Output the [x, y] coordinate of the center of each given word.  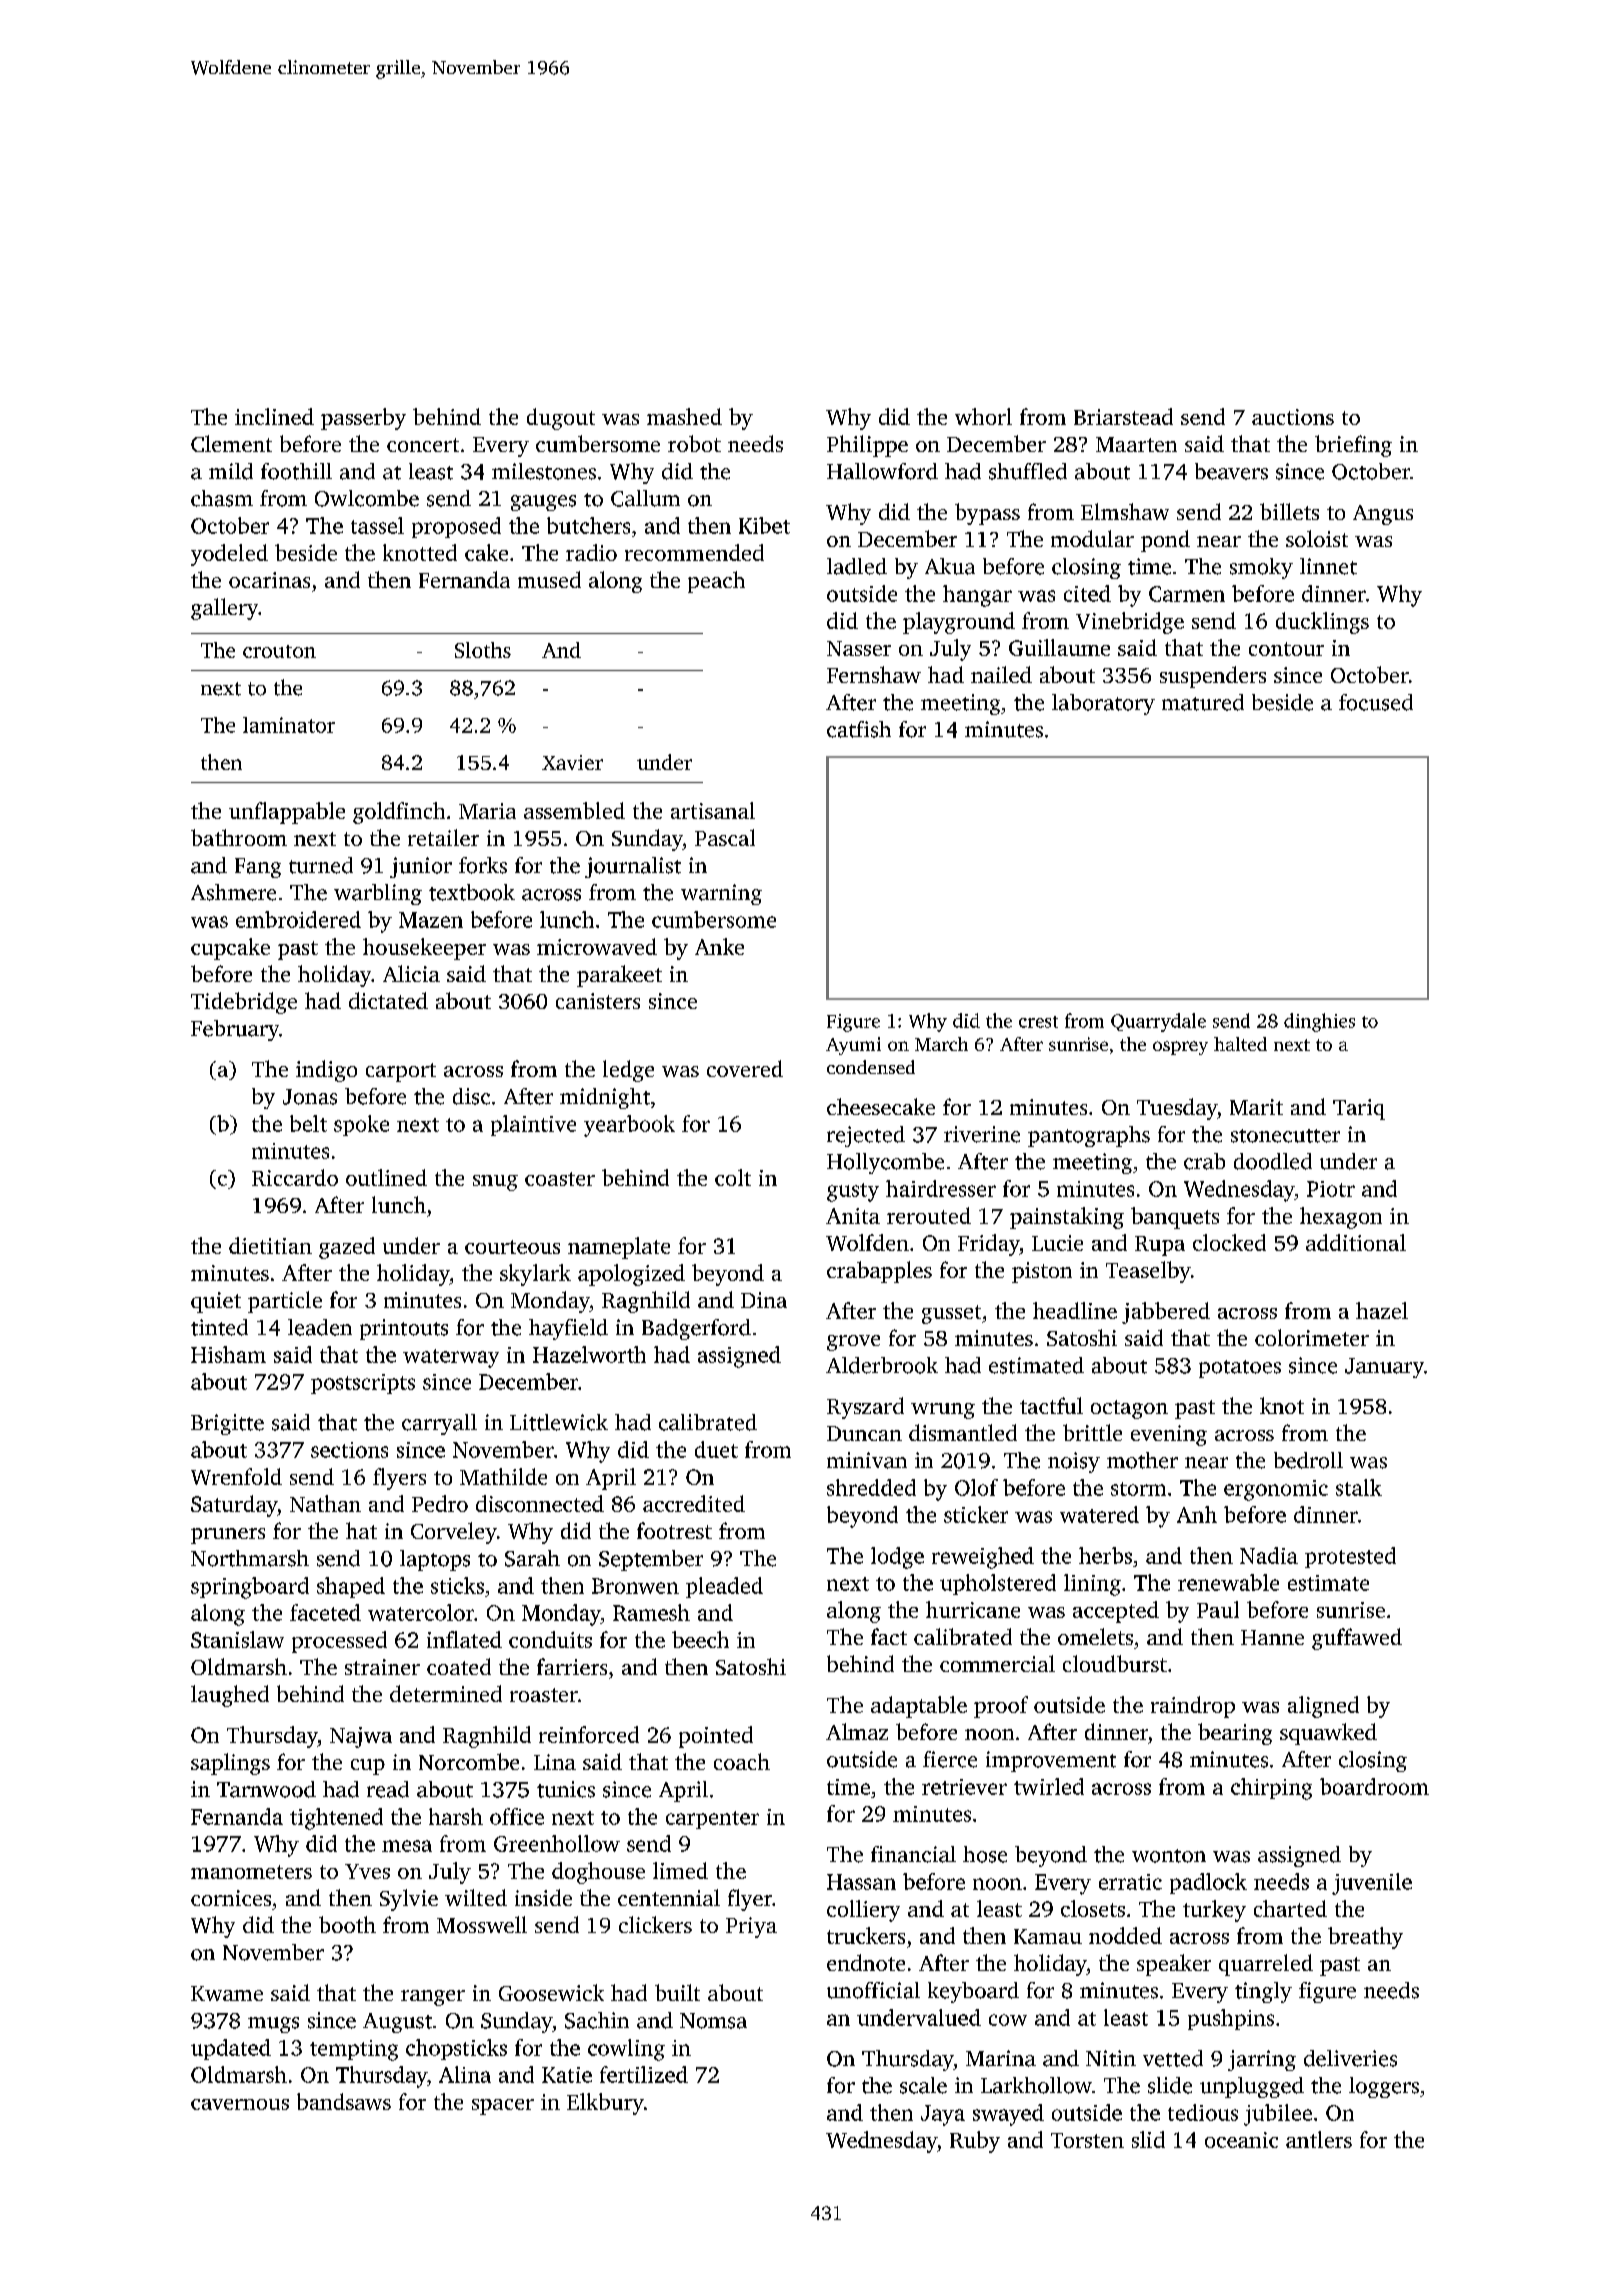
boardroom [1374, 1786]
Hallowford [882, 471]
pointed [716, 1737]
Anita [853, 1216]
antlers [1319, 2139]
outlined [386, 1177]
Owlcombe [367, 498]
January [1384, 1368]
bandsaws [344, 2101]
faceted [325, 1612]
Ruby [975, 2142]
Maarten [1136, 444]
